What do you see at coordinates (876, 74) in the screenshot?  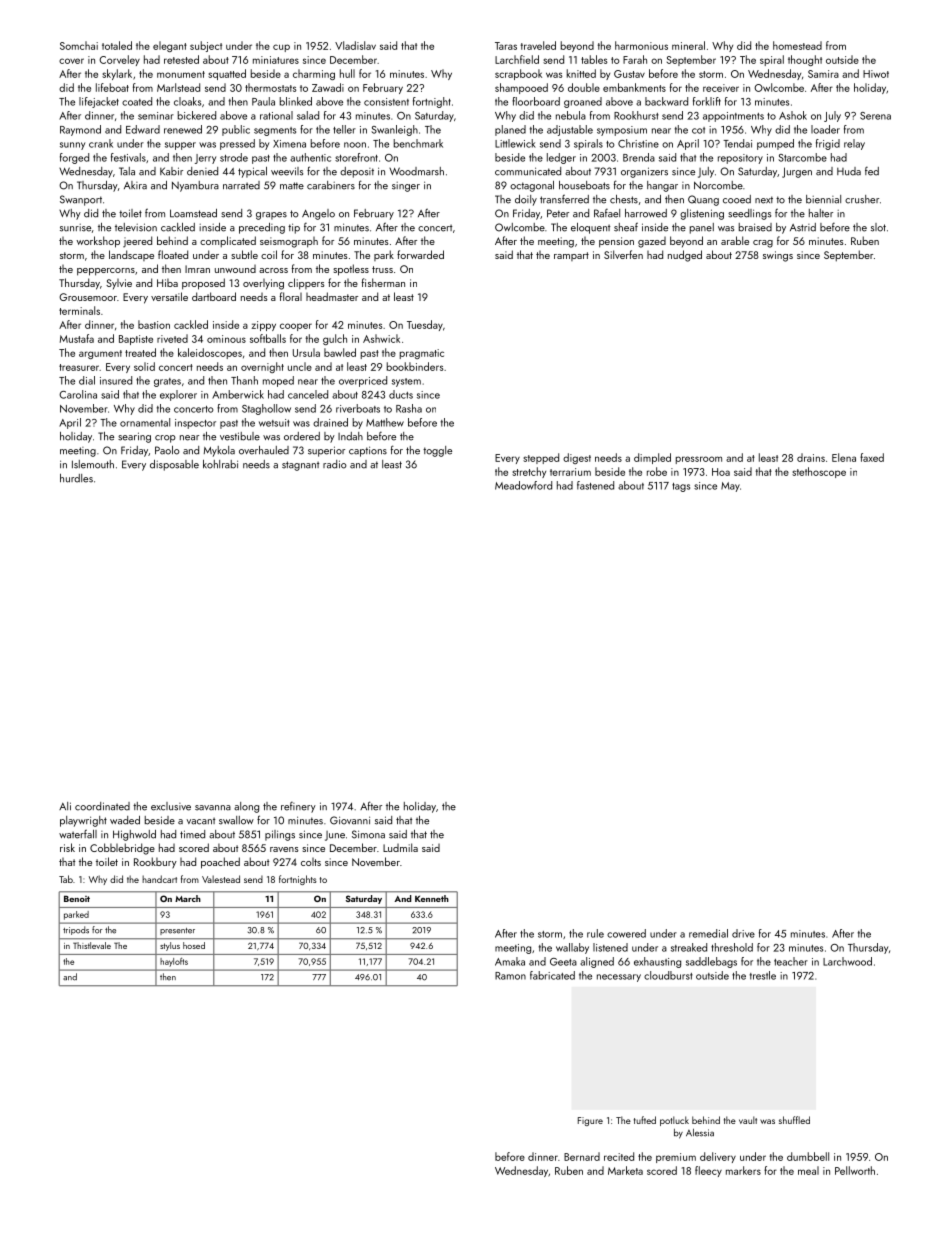 I see `Hiwot` at bounding box center [876, 74].
